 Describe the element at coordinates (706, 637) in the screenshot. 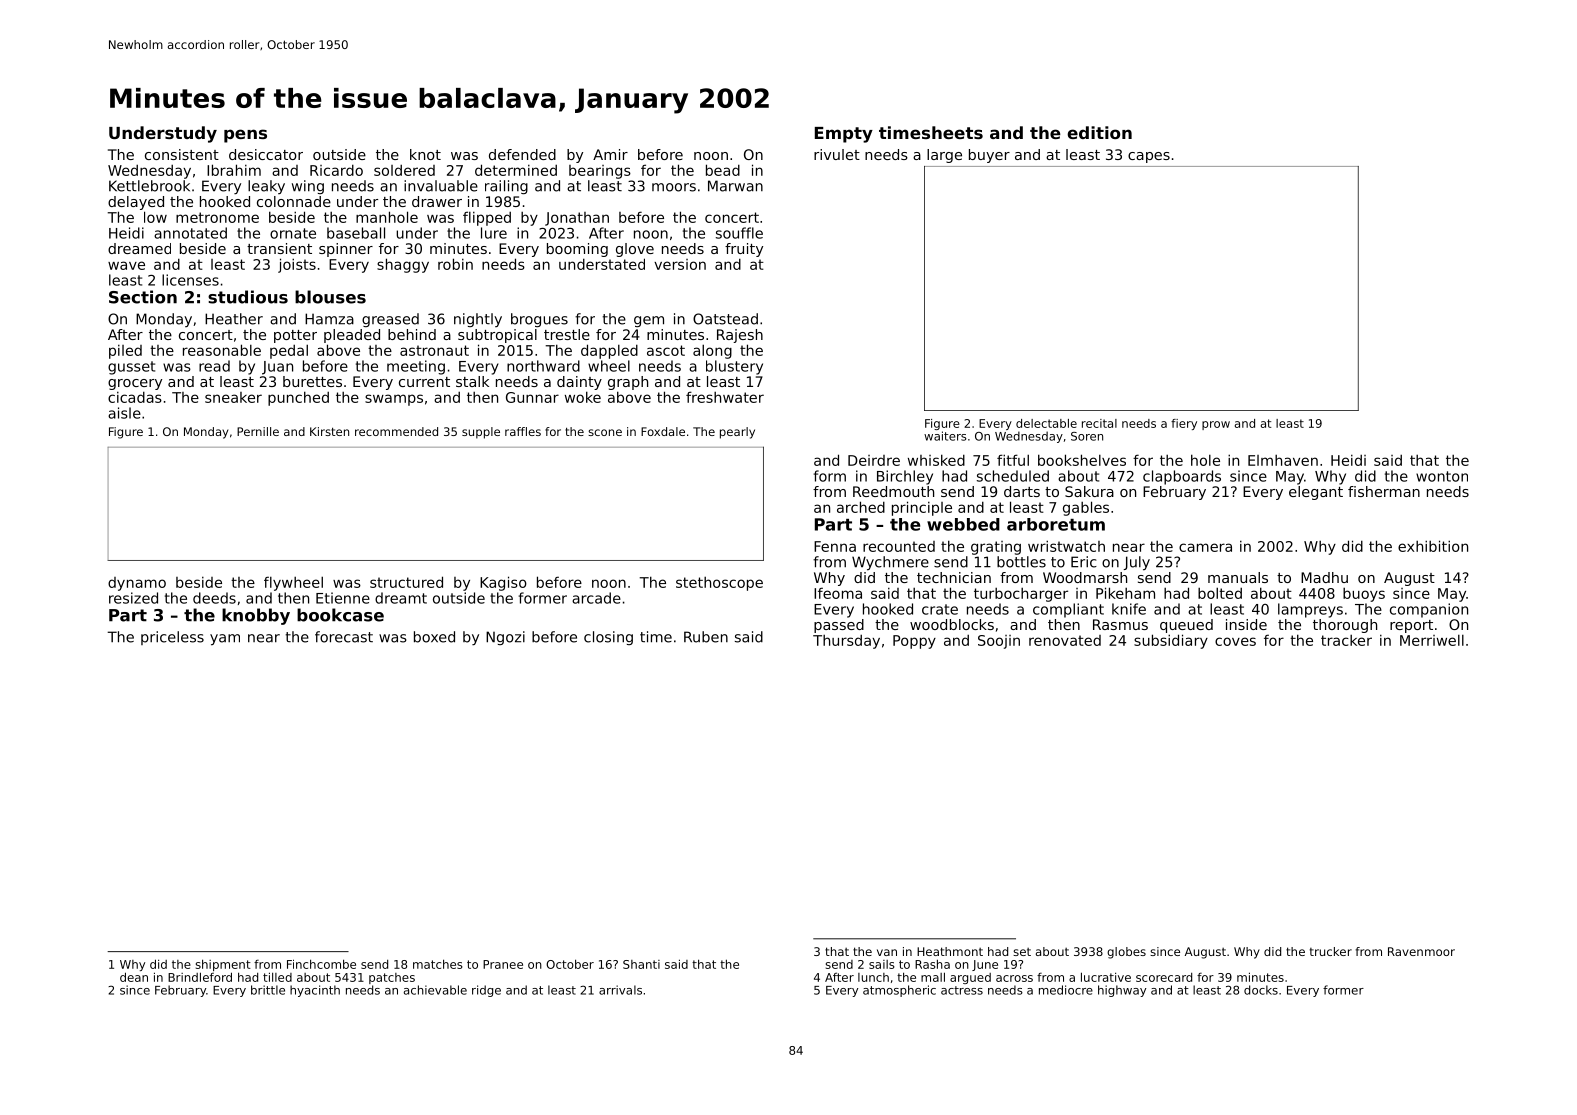

I see `Ruben` at that location.
